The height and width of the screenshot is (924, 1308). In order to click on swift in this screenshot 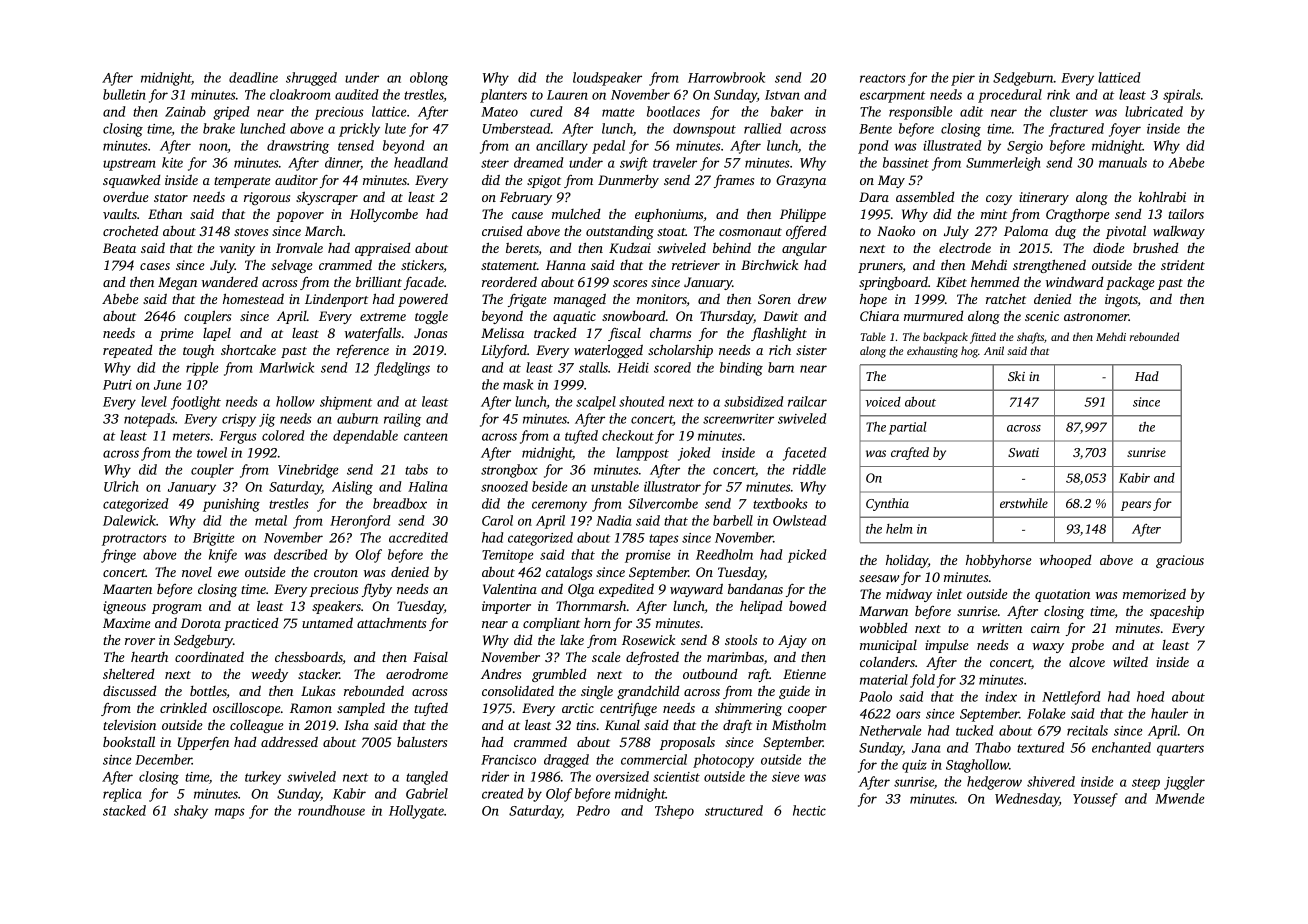, I will do `click(634, 164)`.
